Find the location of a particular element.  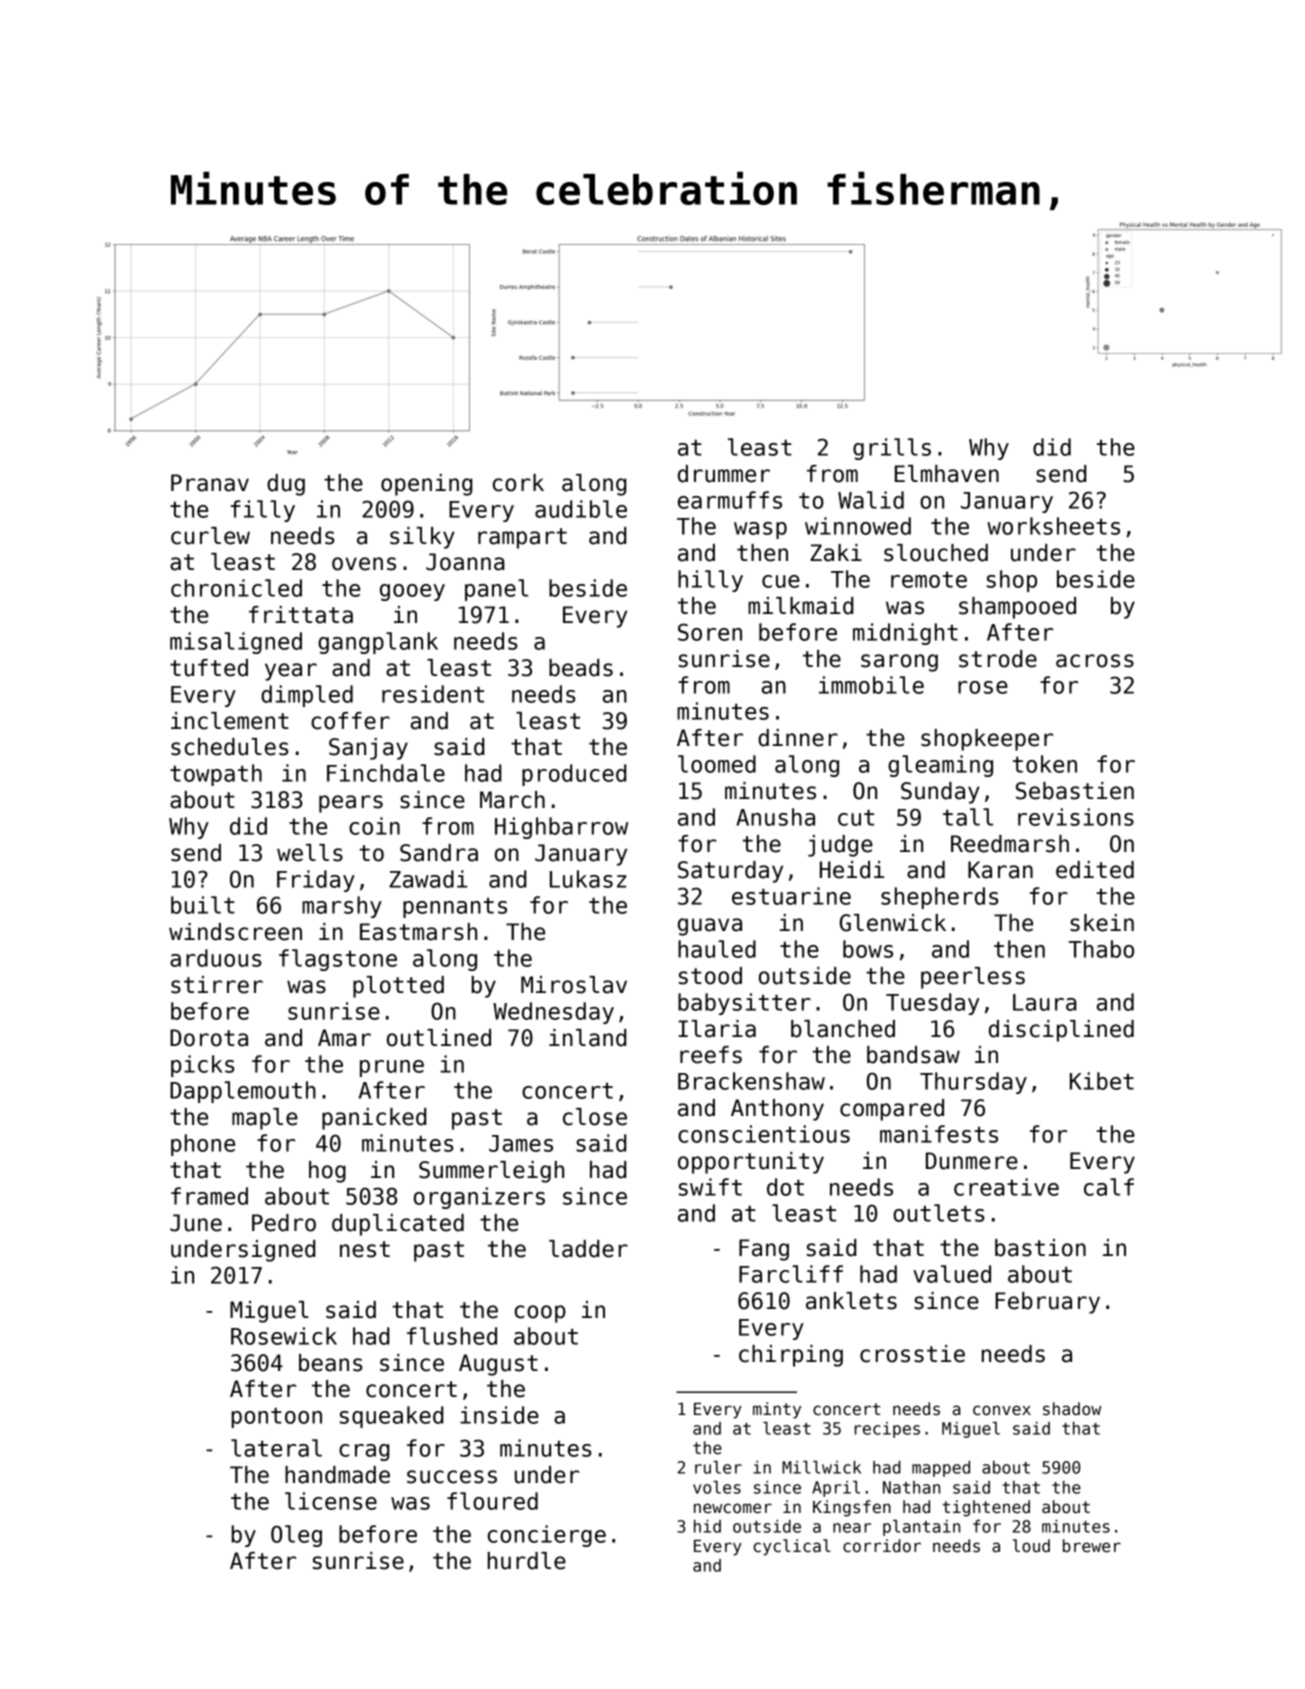

Pranav is located at coordinates (210, 483).
